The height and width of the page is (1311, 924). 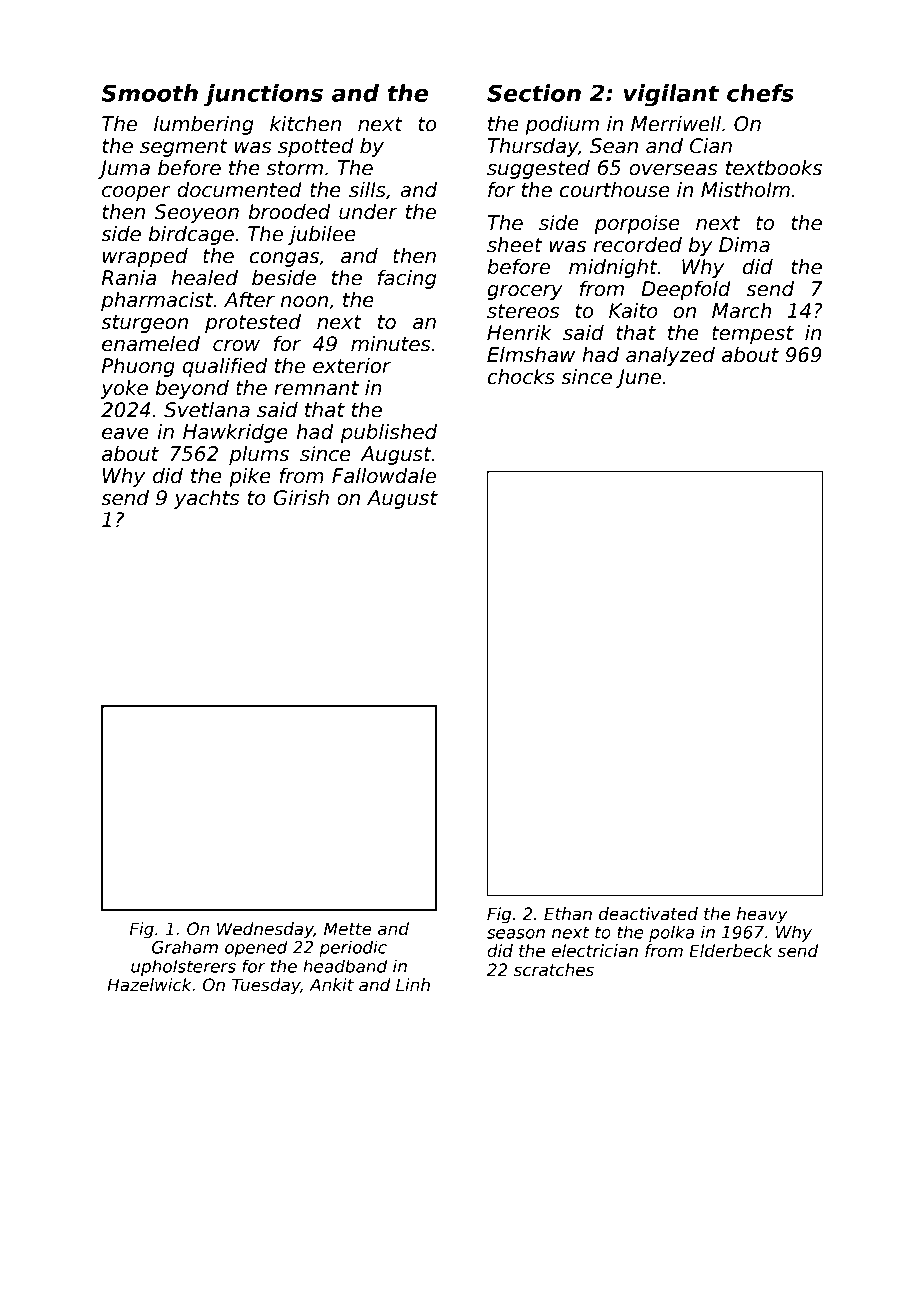 What do you see at coordinates (124, 169) in the page?
I see `Juma` at bounding box center [124, 169].
